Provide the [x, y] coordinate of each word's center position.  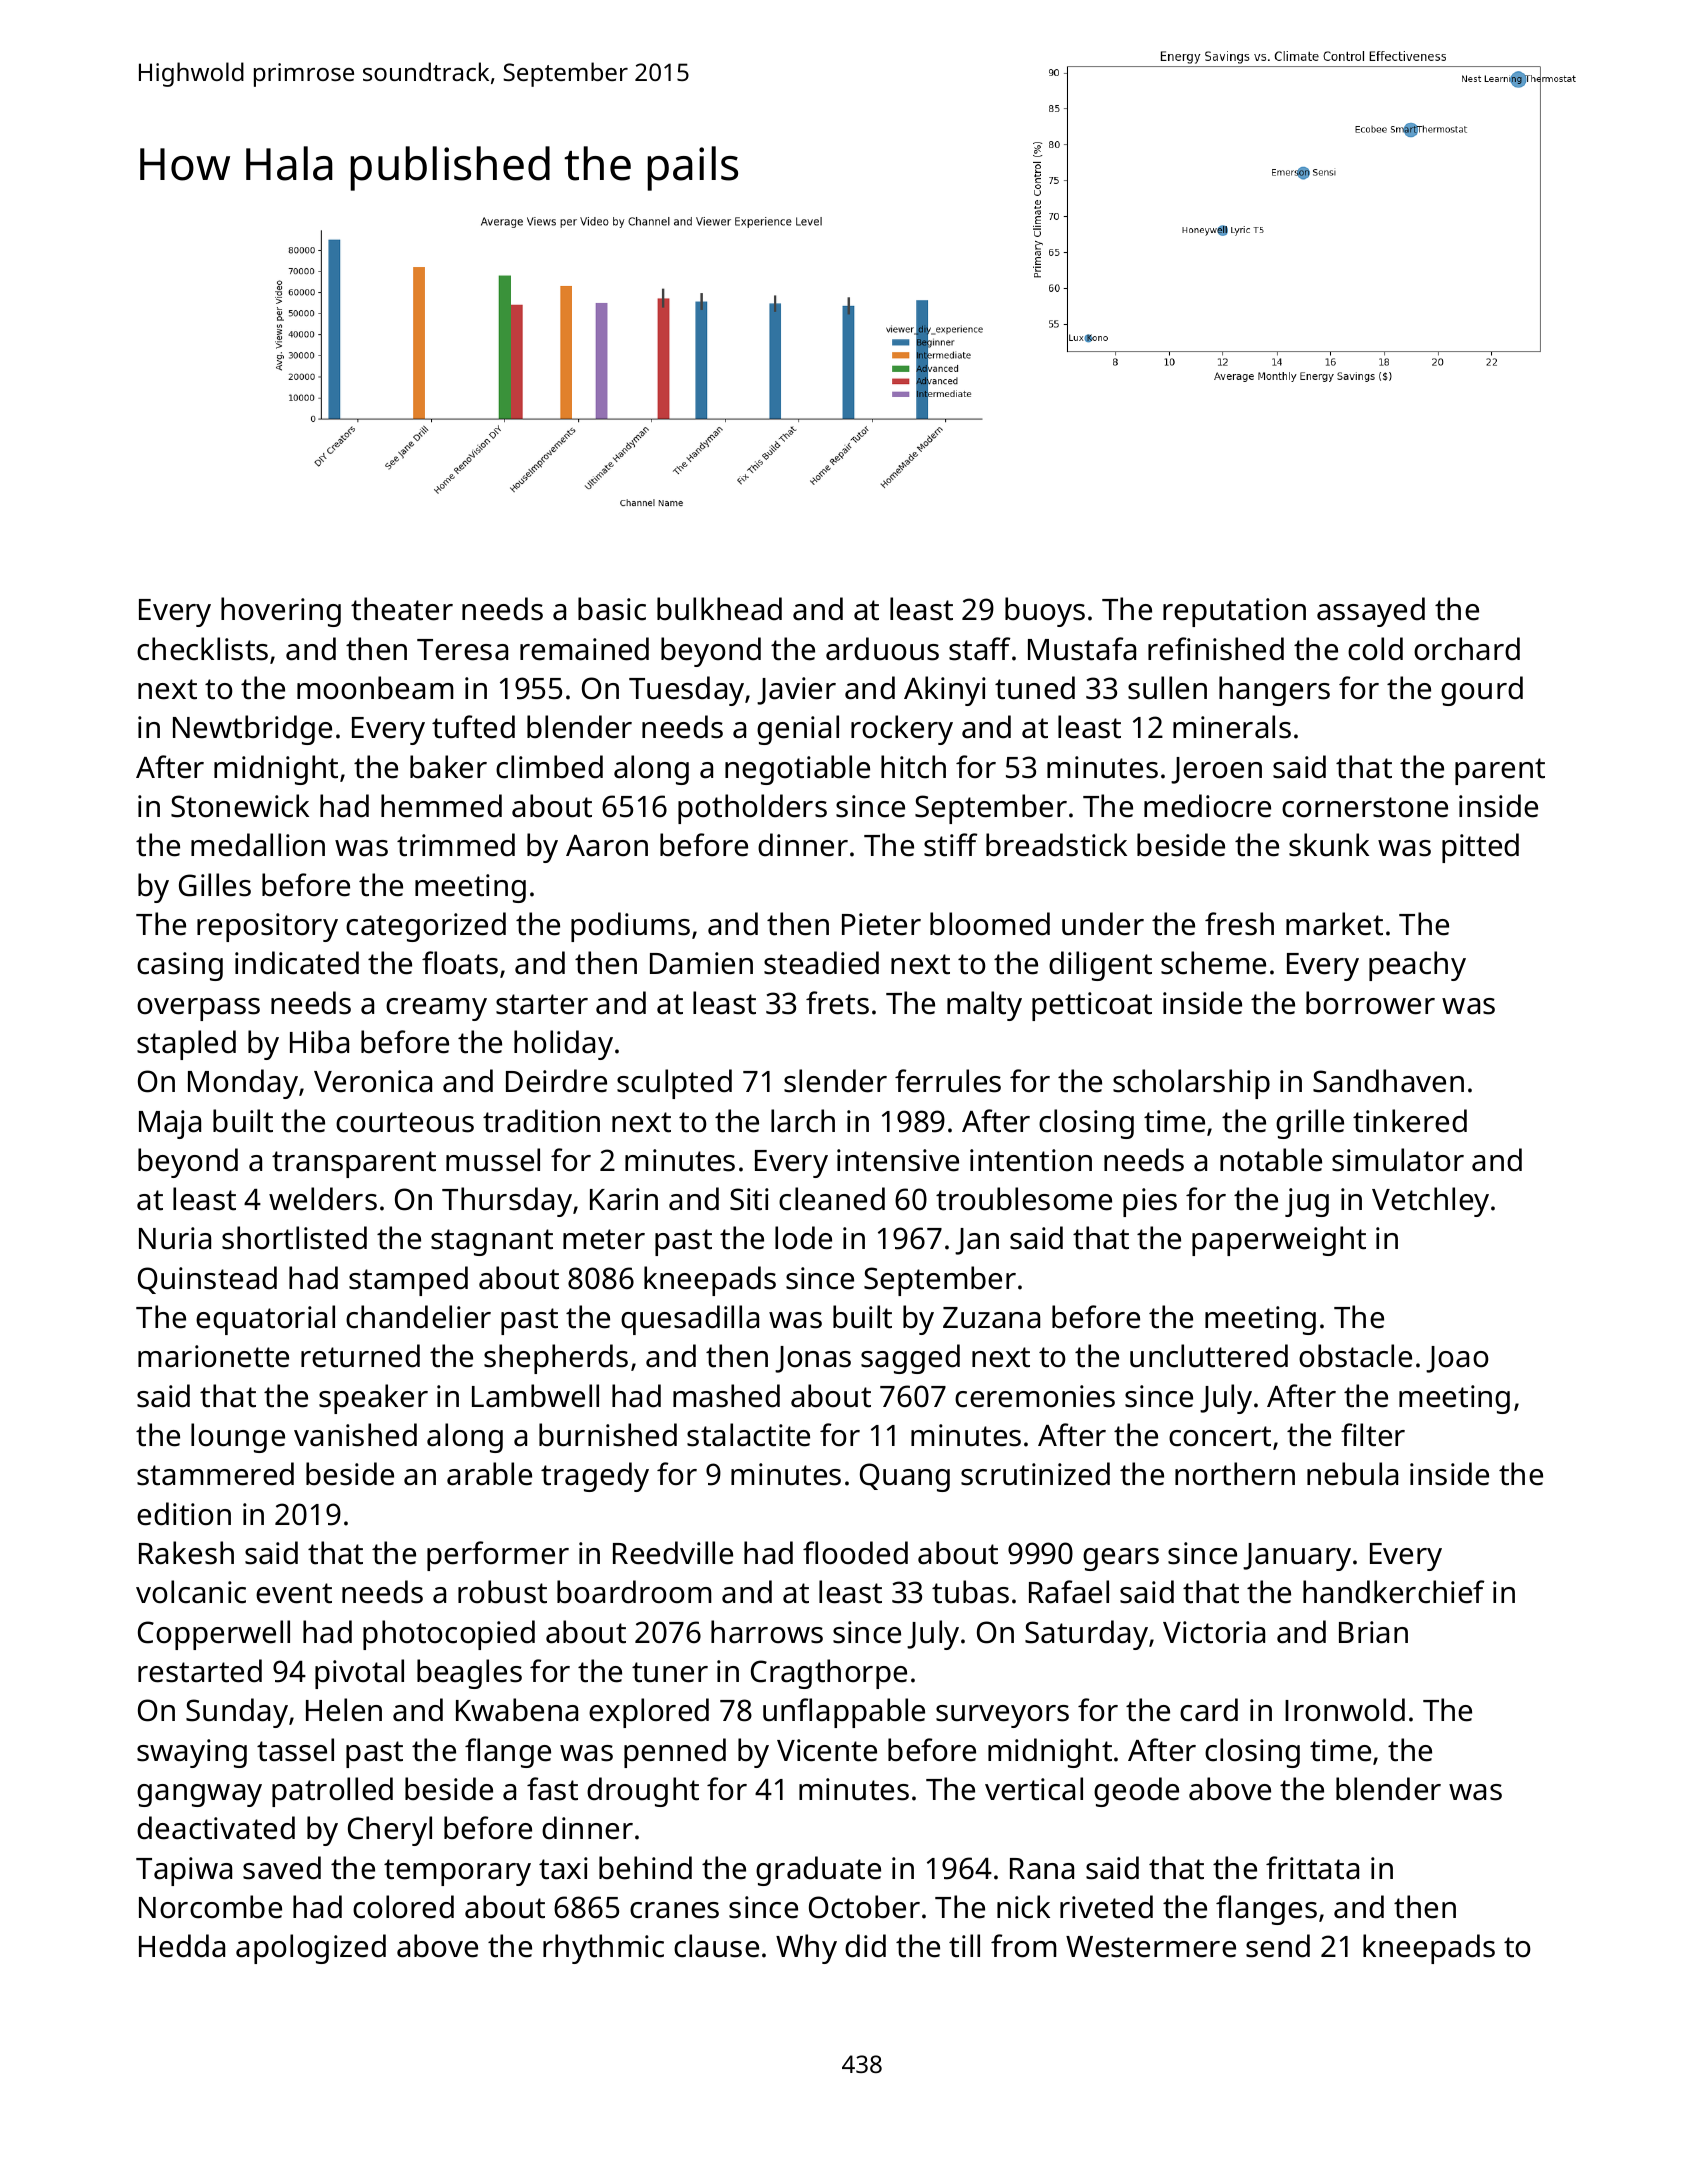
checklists [202, 649]
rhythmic [603, 1949]
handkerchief [1393, 1592]
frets [837, 1003]
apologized [311, 1949]
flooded [855, 1553]
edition [184, 1514]
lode [803, 1238]
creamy [436, 1009]
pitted [1480, 848]
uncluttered [1209, 1356]
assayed [1371, 612]
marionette [213, 1356]
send [1278, 1946]
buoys [1045, 612]
